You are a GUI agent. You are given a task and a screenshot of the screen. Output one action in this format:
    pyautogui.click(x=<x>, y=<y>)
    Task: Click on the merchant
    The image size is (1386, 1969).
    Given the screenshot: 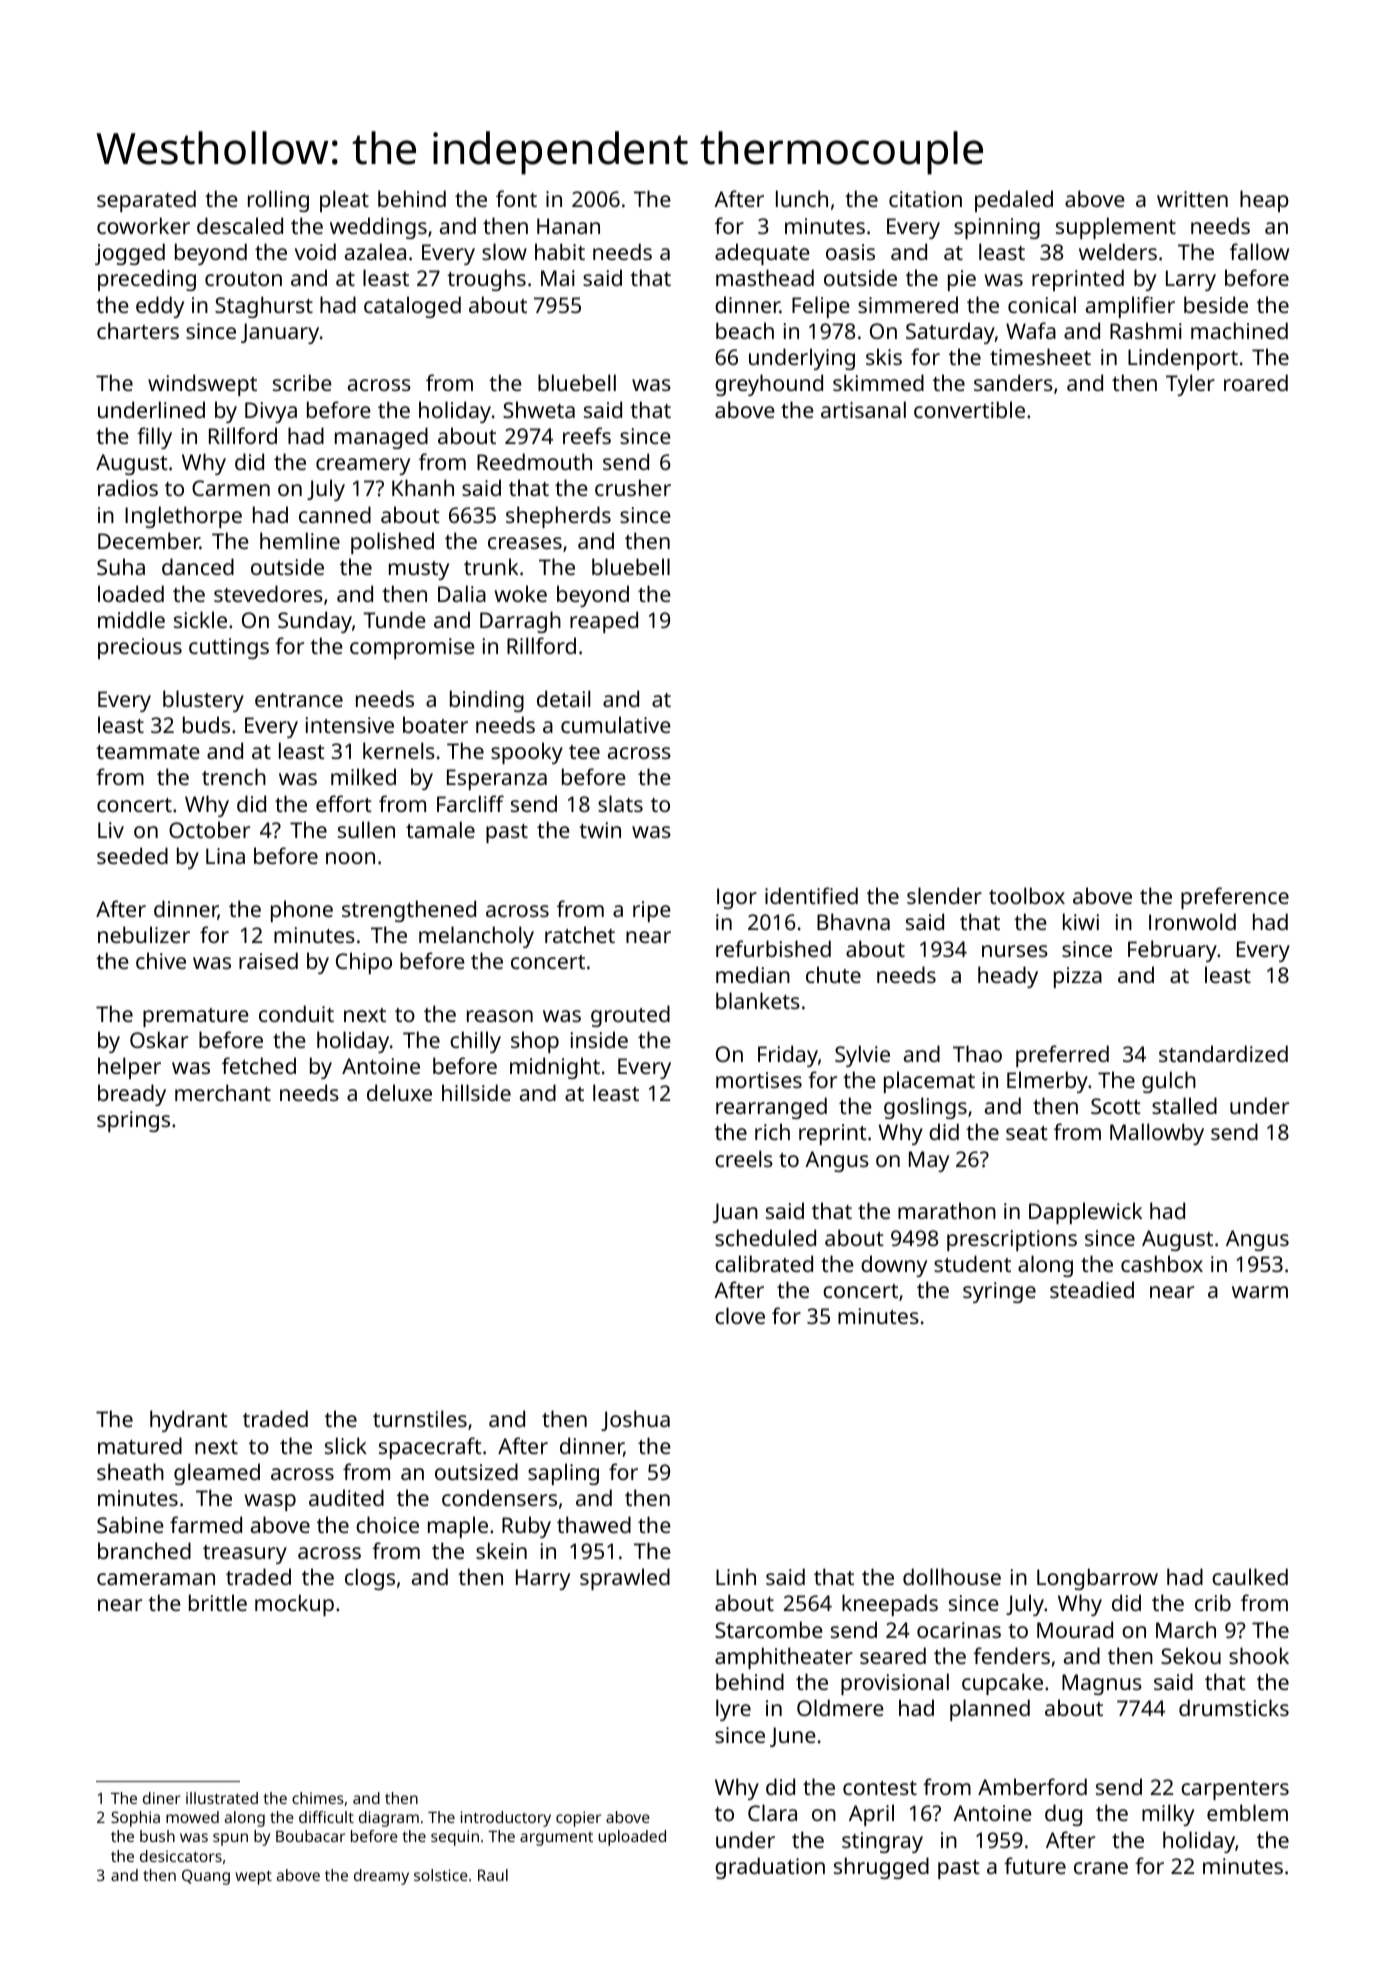 What is the action you would take?
    pyautogui.click(x=223, y=1092)
